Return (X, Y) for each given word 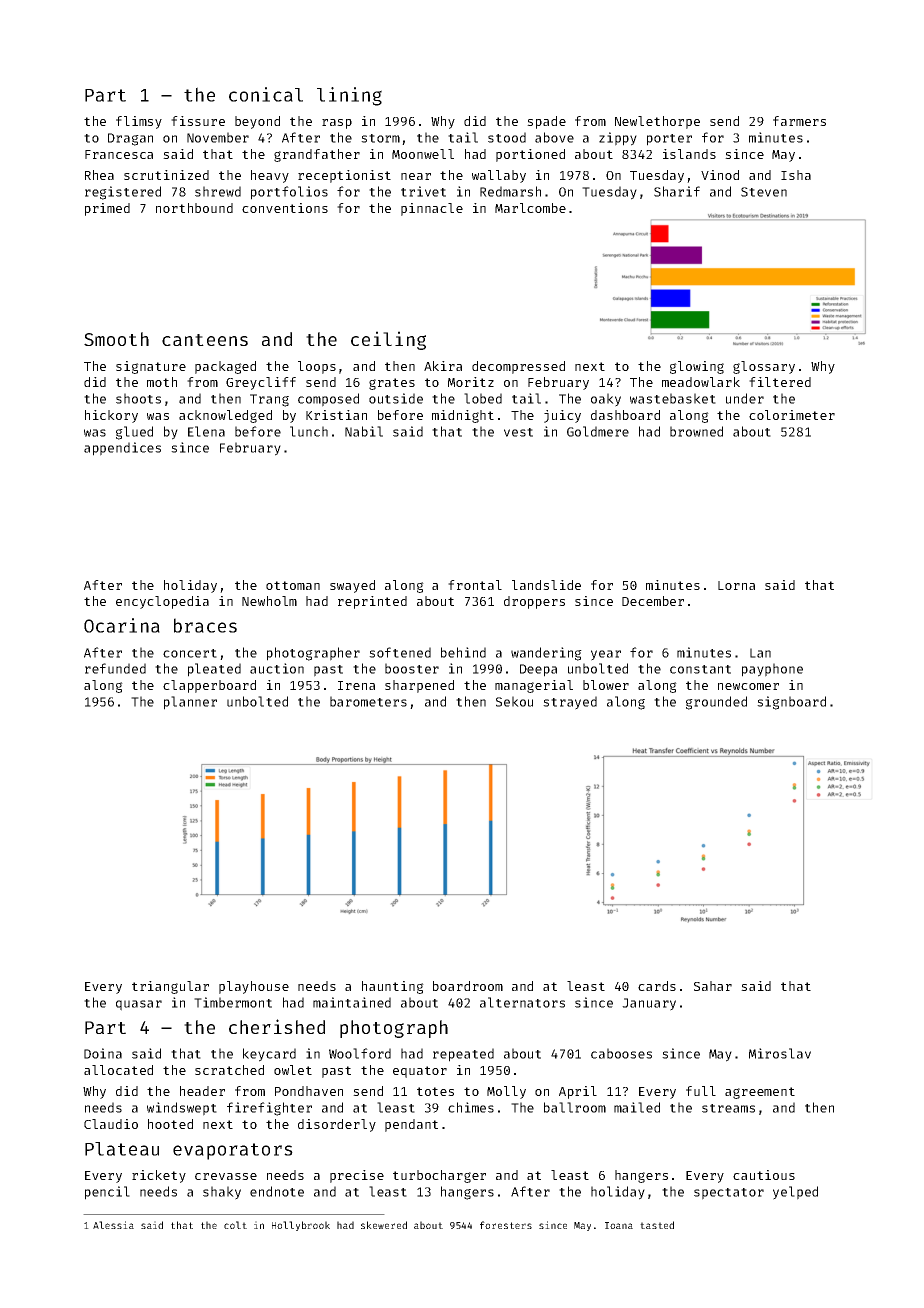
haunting (393, 987)
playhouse (254, 987)
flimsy (139, 122)
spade (546, 122)
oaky (606, 400)
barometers (368, 701)
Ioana (619, 1225)
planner (190, 703)
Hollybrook (301, 1226)
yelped (795, 1193)
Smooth (116, 339)
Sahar (713, 986)
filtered (780, 382)
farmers (799, 121)
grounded (716, 703)
